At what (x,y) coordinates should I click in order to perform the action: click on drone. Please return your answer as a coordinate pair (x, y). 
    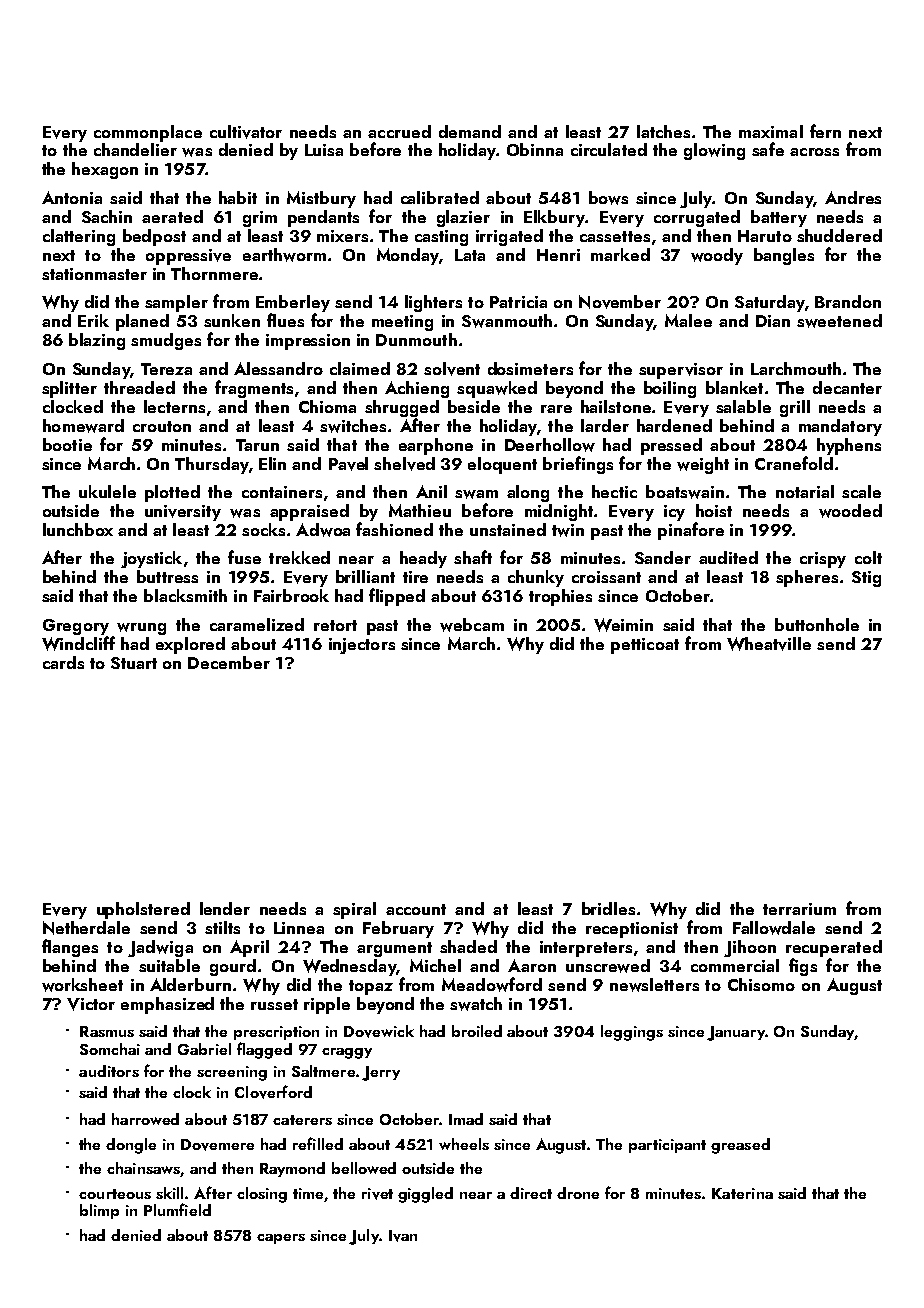
    Looking at the image, I should click on (578, 1193).
